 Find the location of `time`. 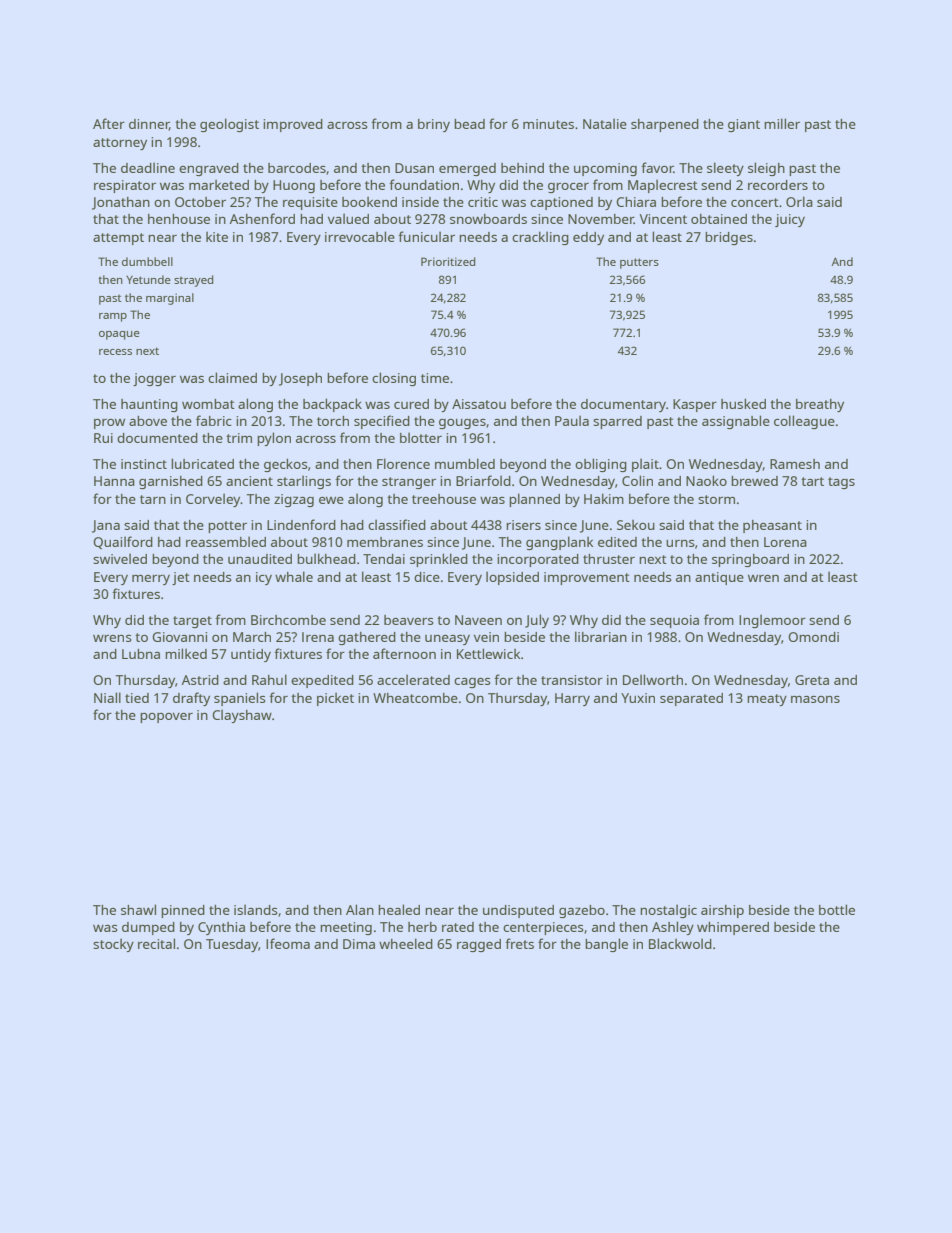

time is located at coordinates (435, 378).
